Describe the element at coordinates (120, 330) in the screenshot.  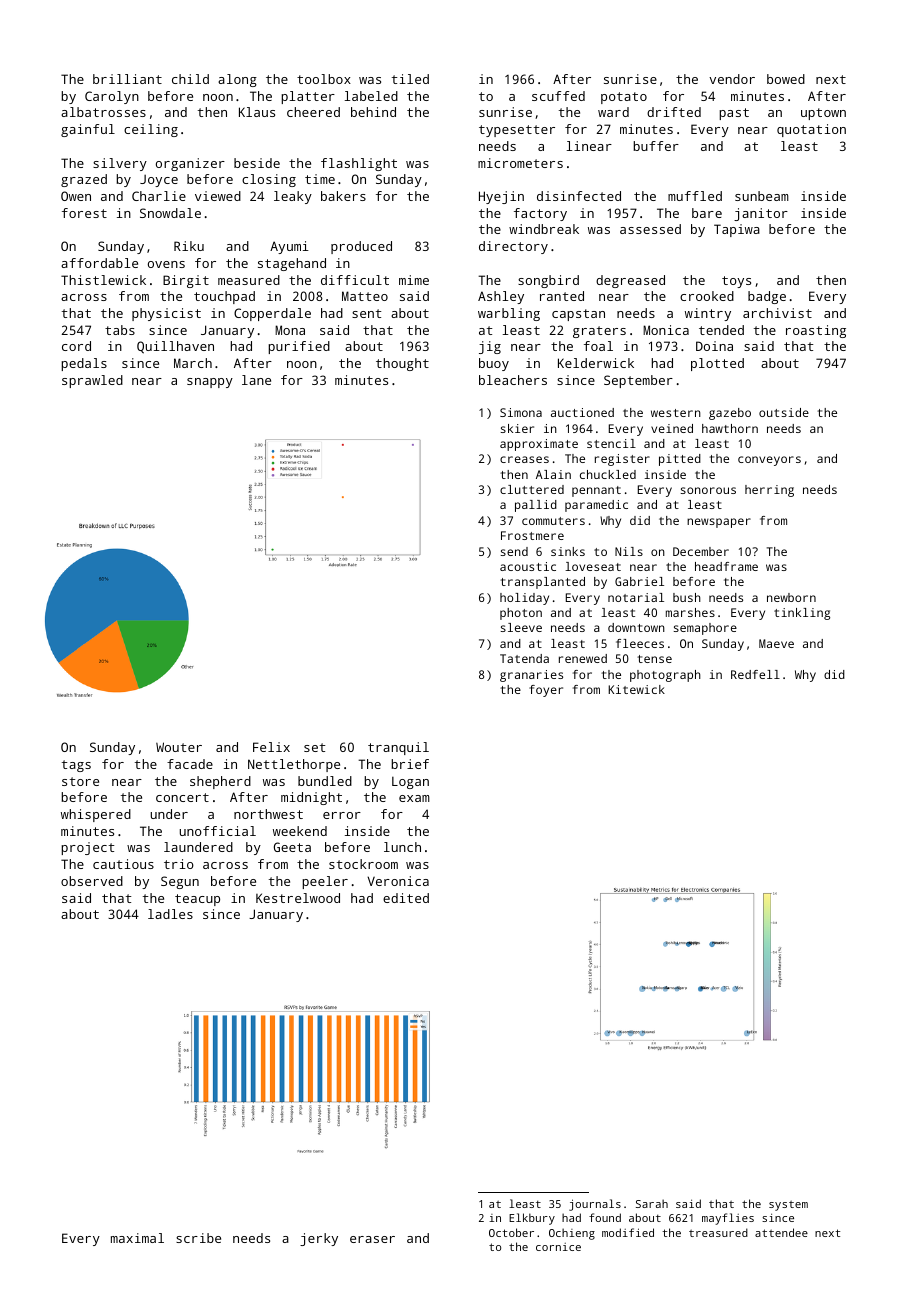
I see `tabs` at that location.
